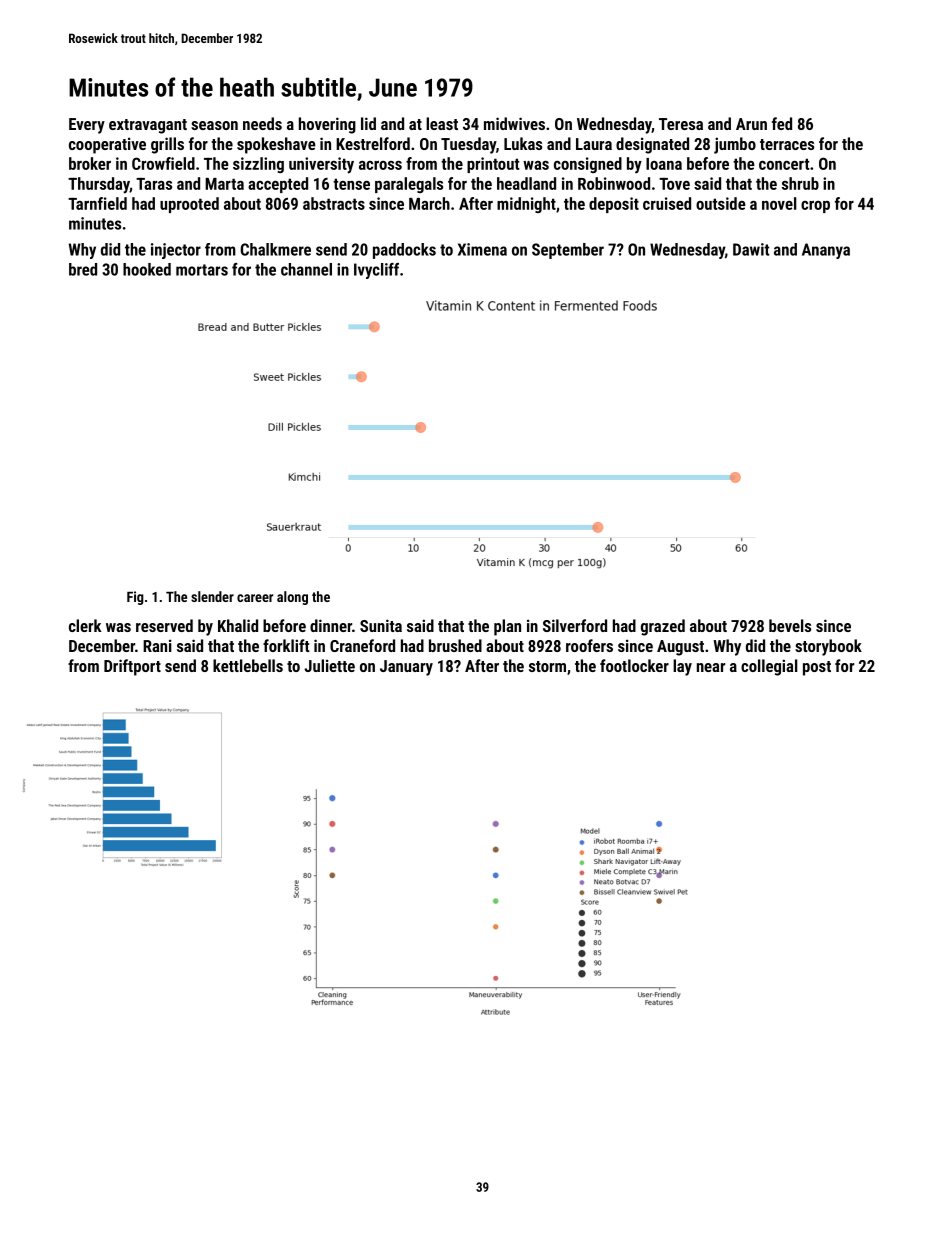 This screenshot has width=952, height=1233. I want to click on slender, so click(212, 596).
